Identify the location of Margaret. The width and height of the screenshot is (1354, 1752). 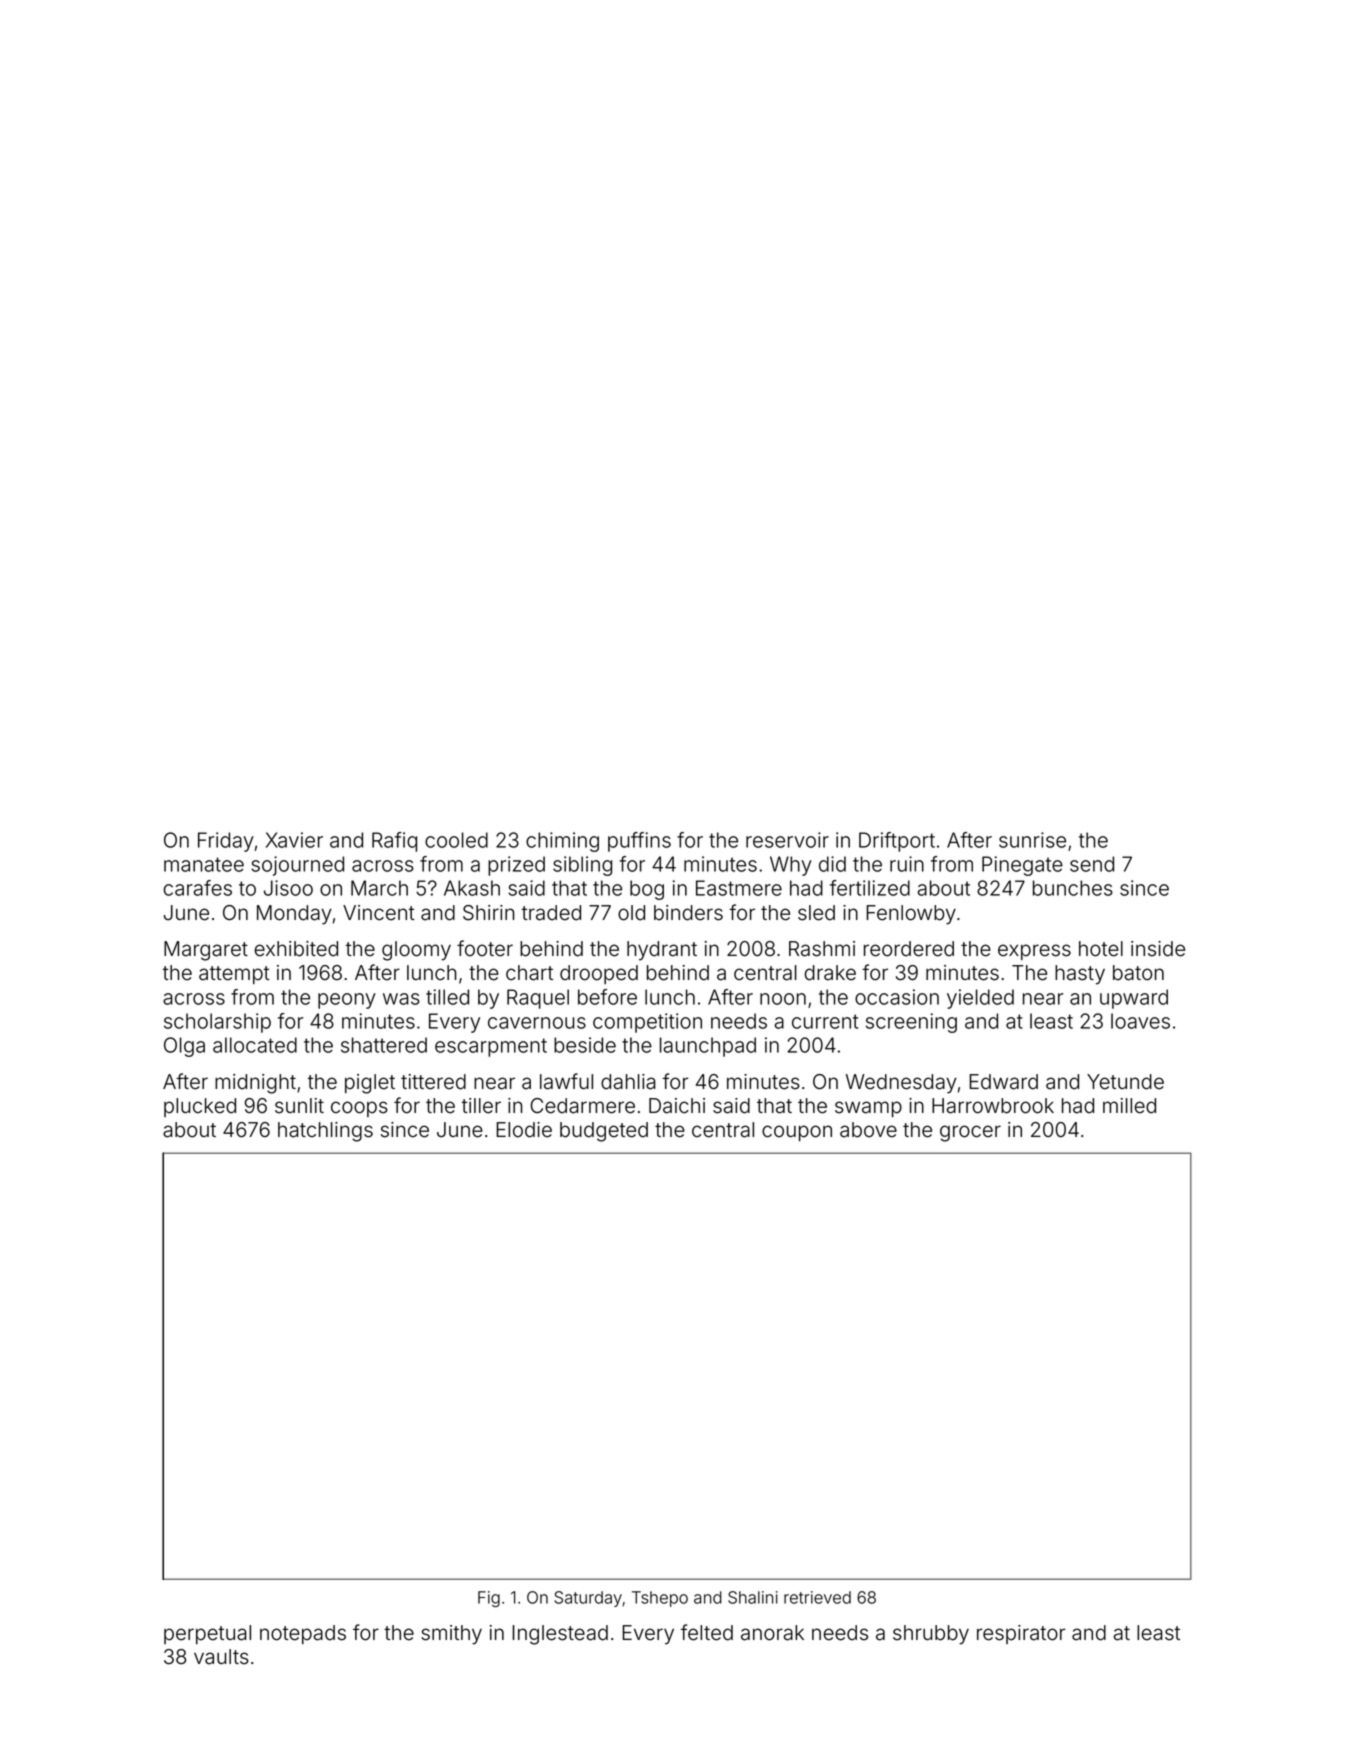
(206, 951).
